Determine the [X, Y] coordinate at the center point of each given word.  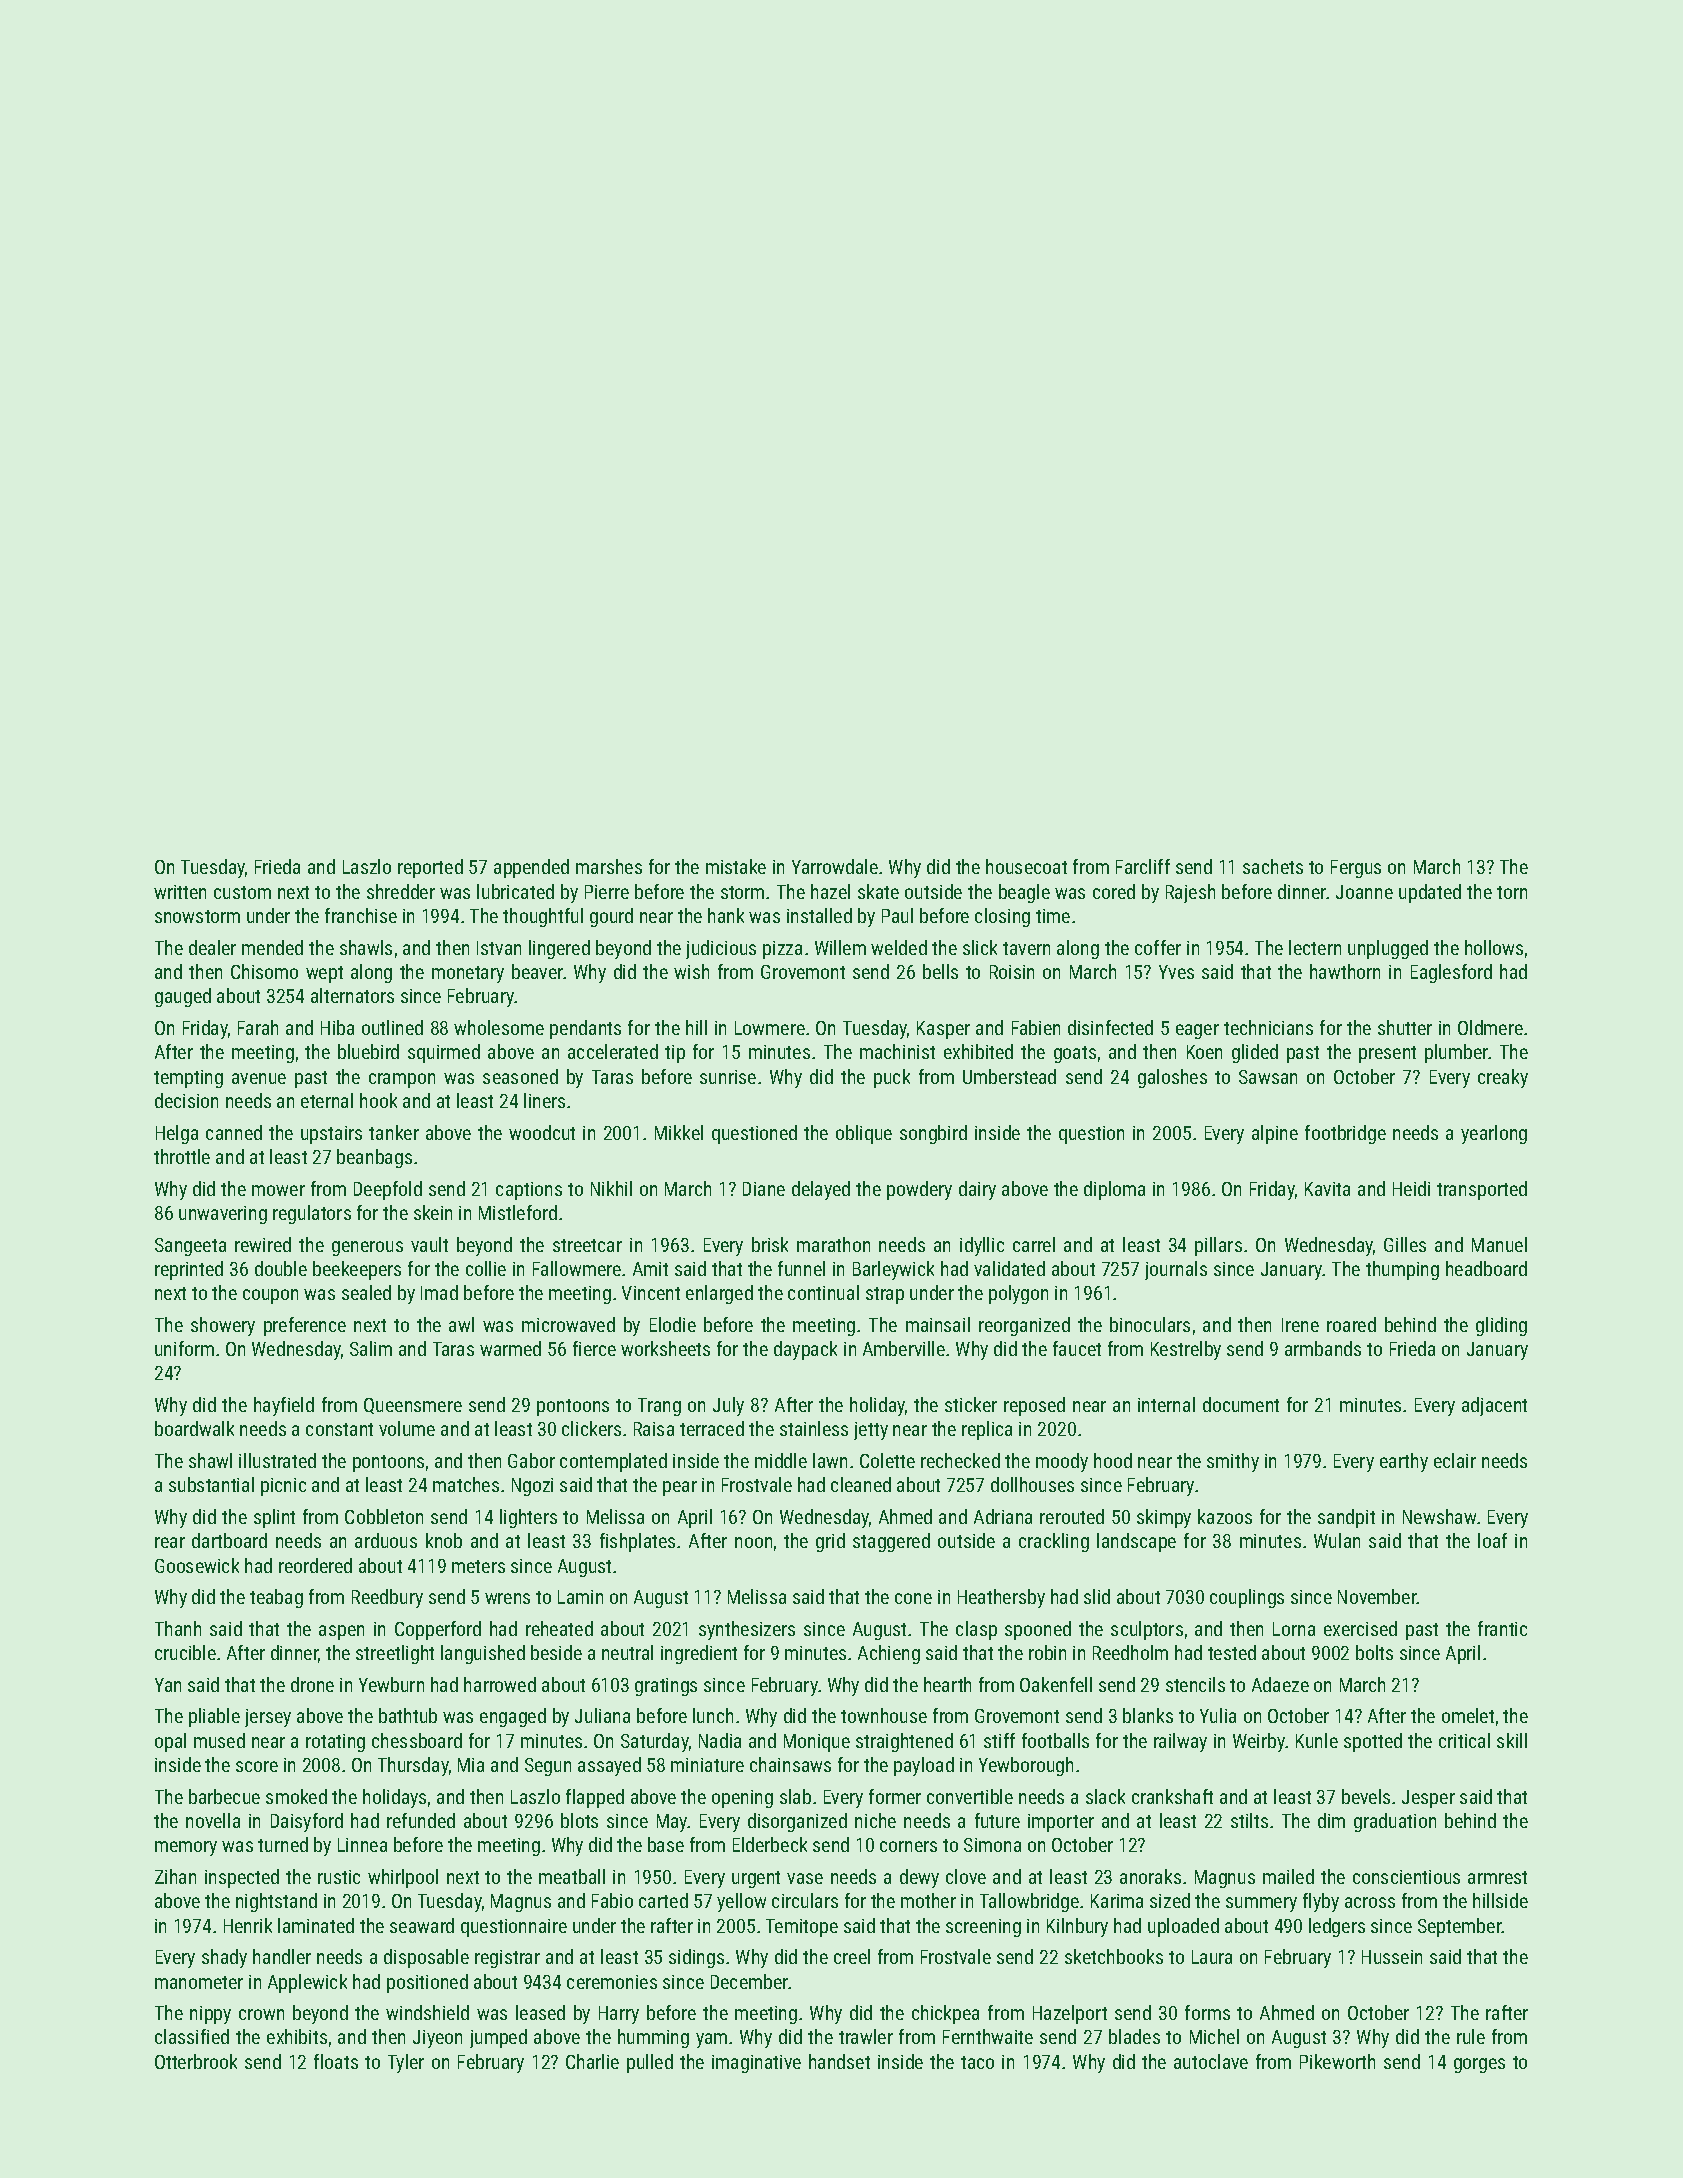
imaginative [756, 2064]
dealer [212, 947]
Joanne [1364, 892]
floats [336, 2061]
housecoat [1026, 866]
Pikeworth [1337, 2061]
